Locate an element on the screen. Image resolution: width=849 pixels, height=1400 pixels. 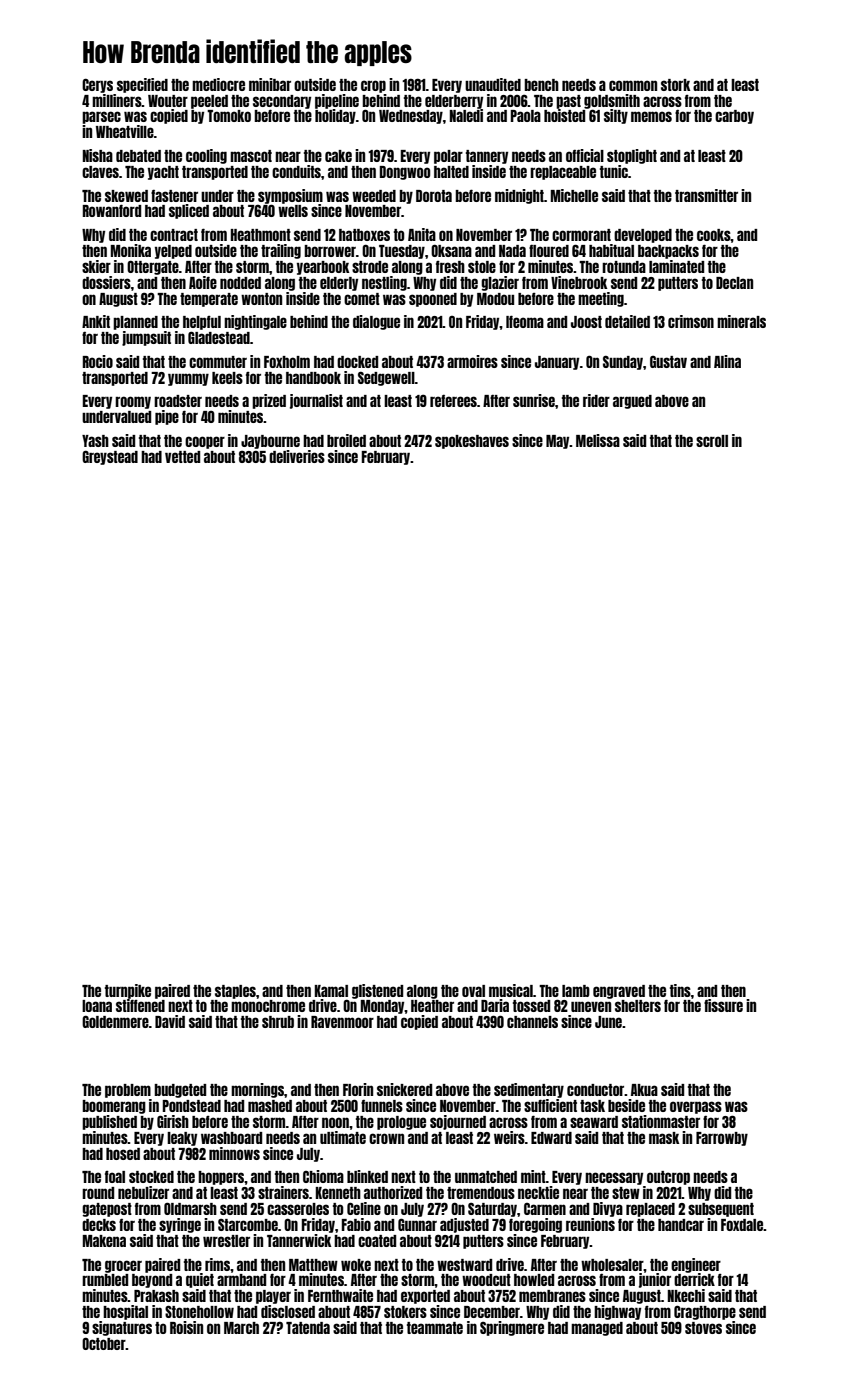
vetted is located at coordinates (182, 457).
